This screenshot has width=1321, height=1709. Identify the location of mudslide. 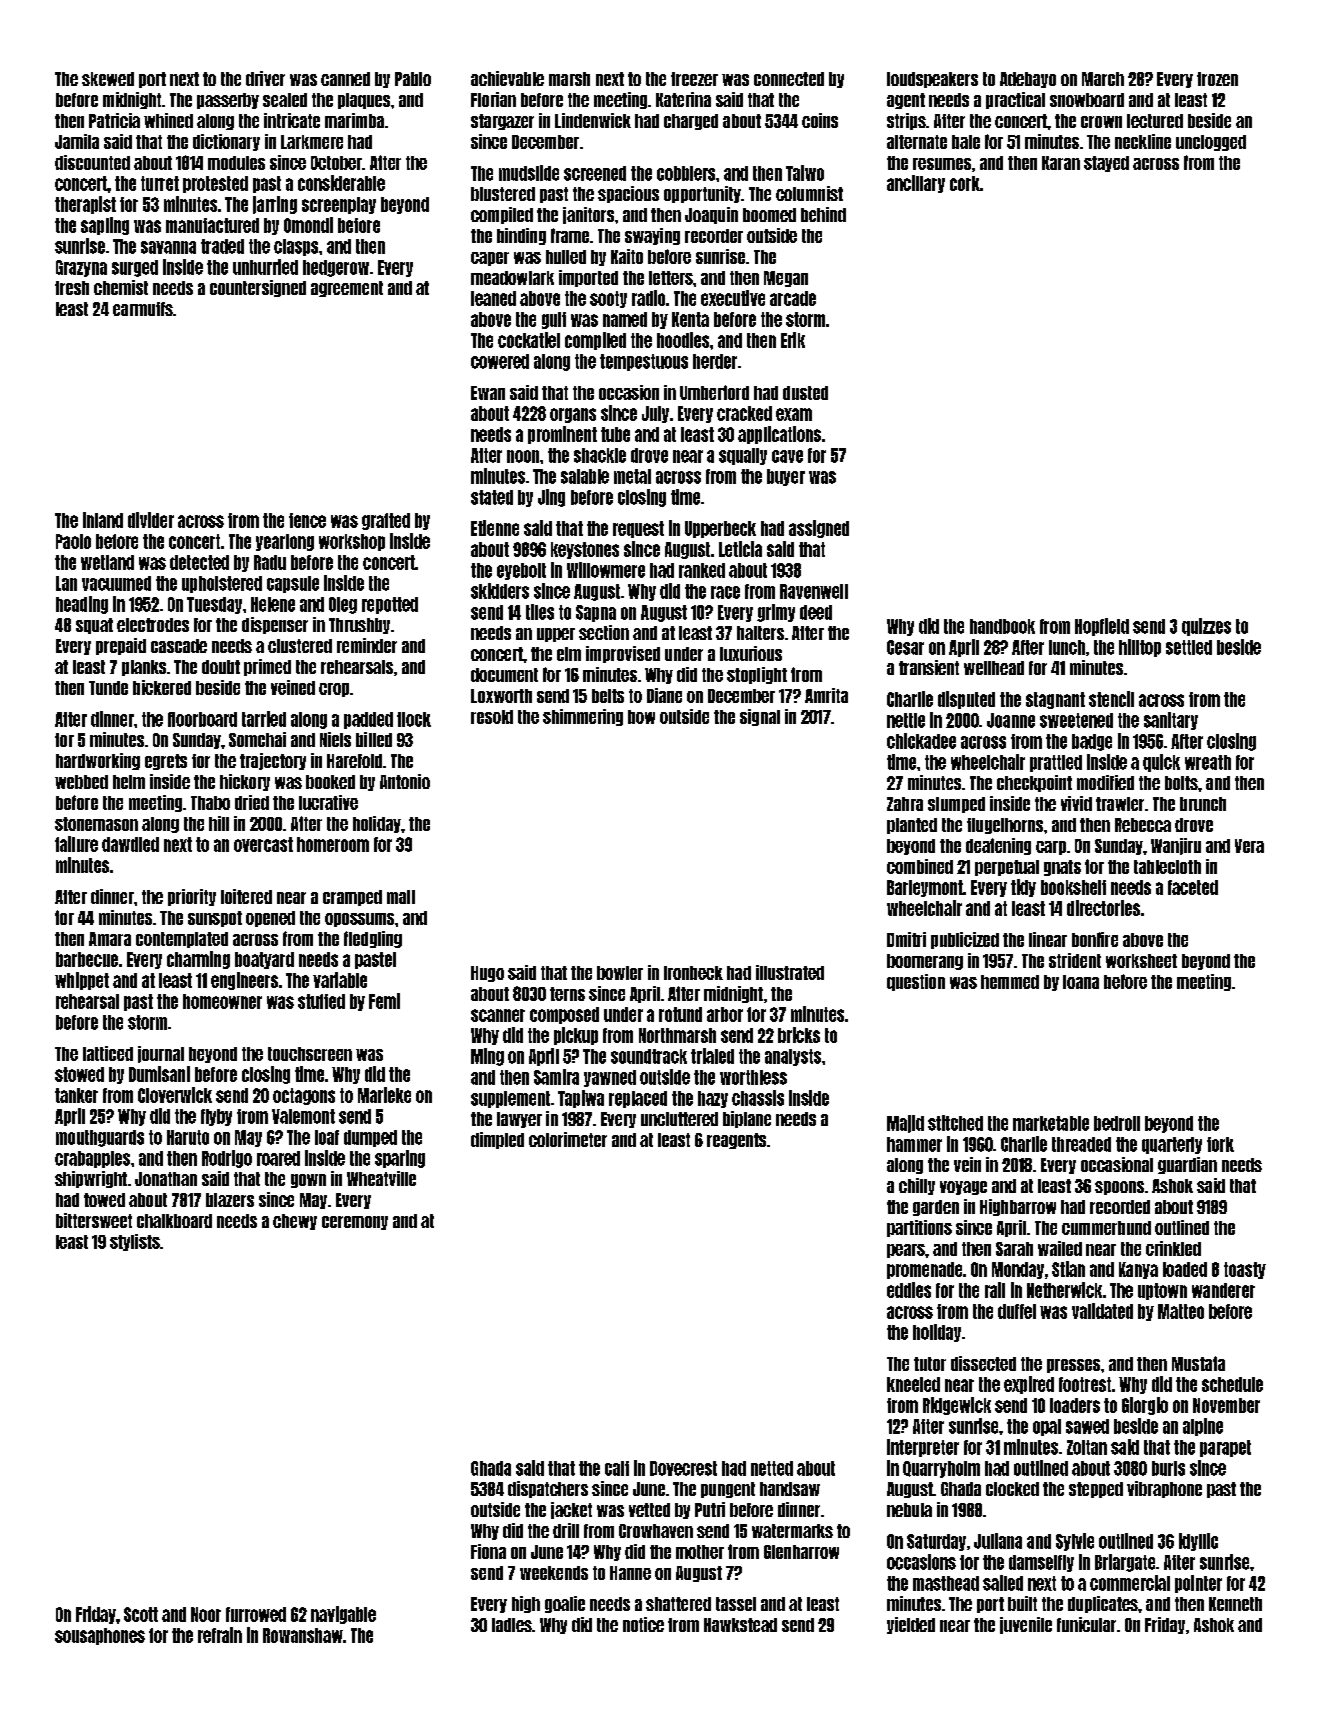
(529, 173).
